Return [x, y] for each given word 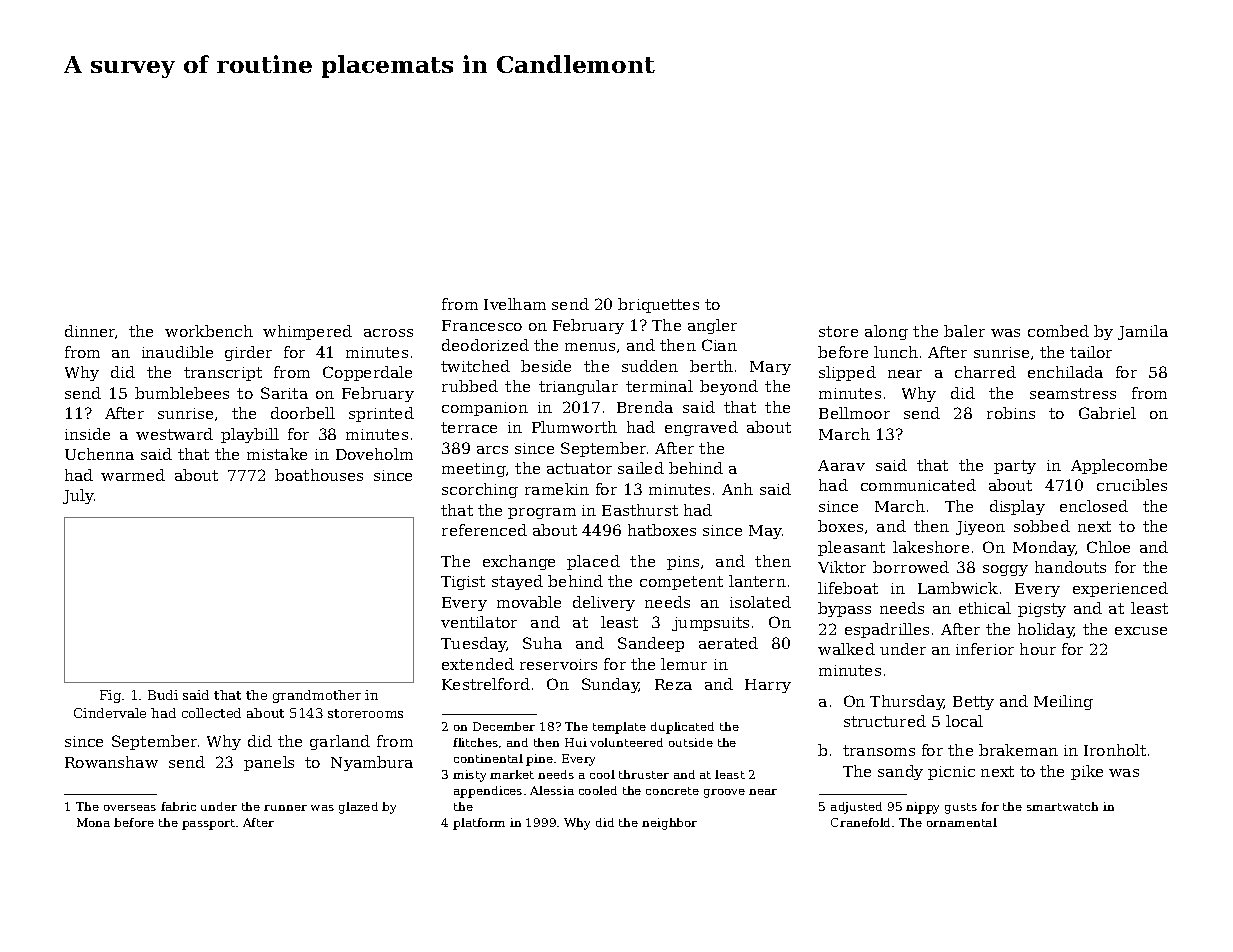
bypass [844, 609]
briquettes [658, 305]
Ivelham [515, 304]
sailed [641, 468]
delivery [604, 603]
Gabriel [1107, 413]
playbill [250, 435]
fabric [178, 806]
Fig [110, 696]
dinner [90, 331]
